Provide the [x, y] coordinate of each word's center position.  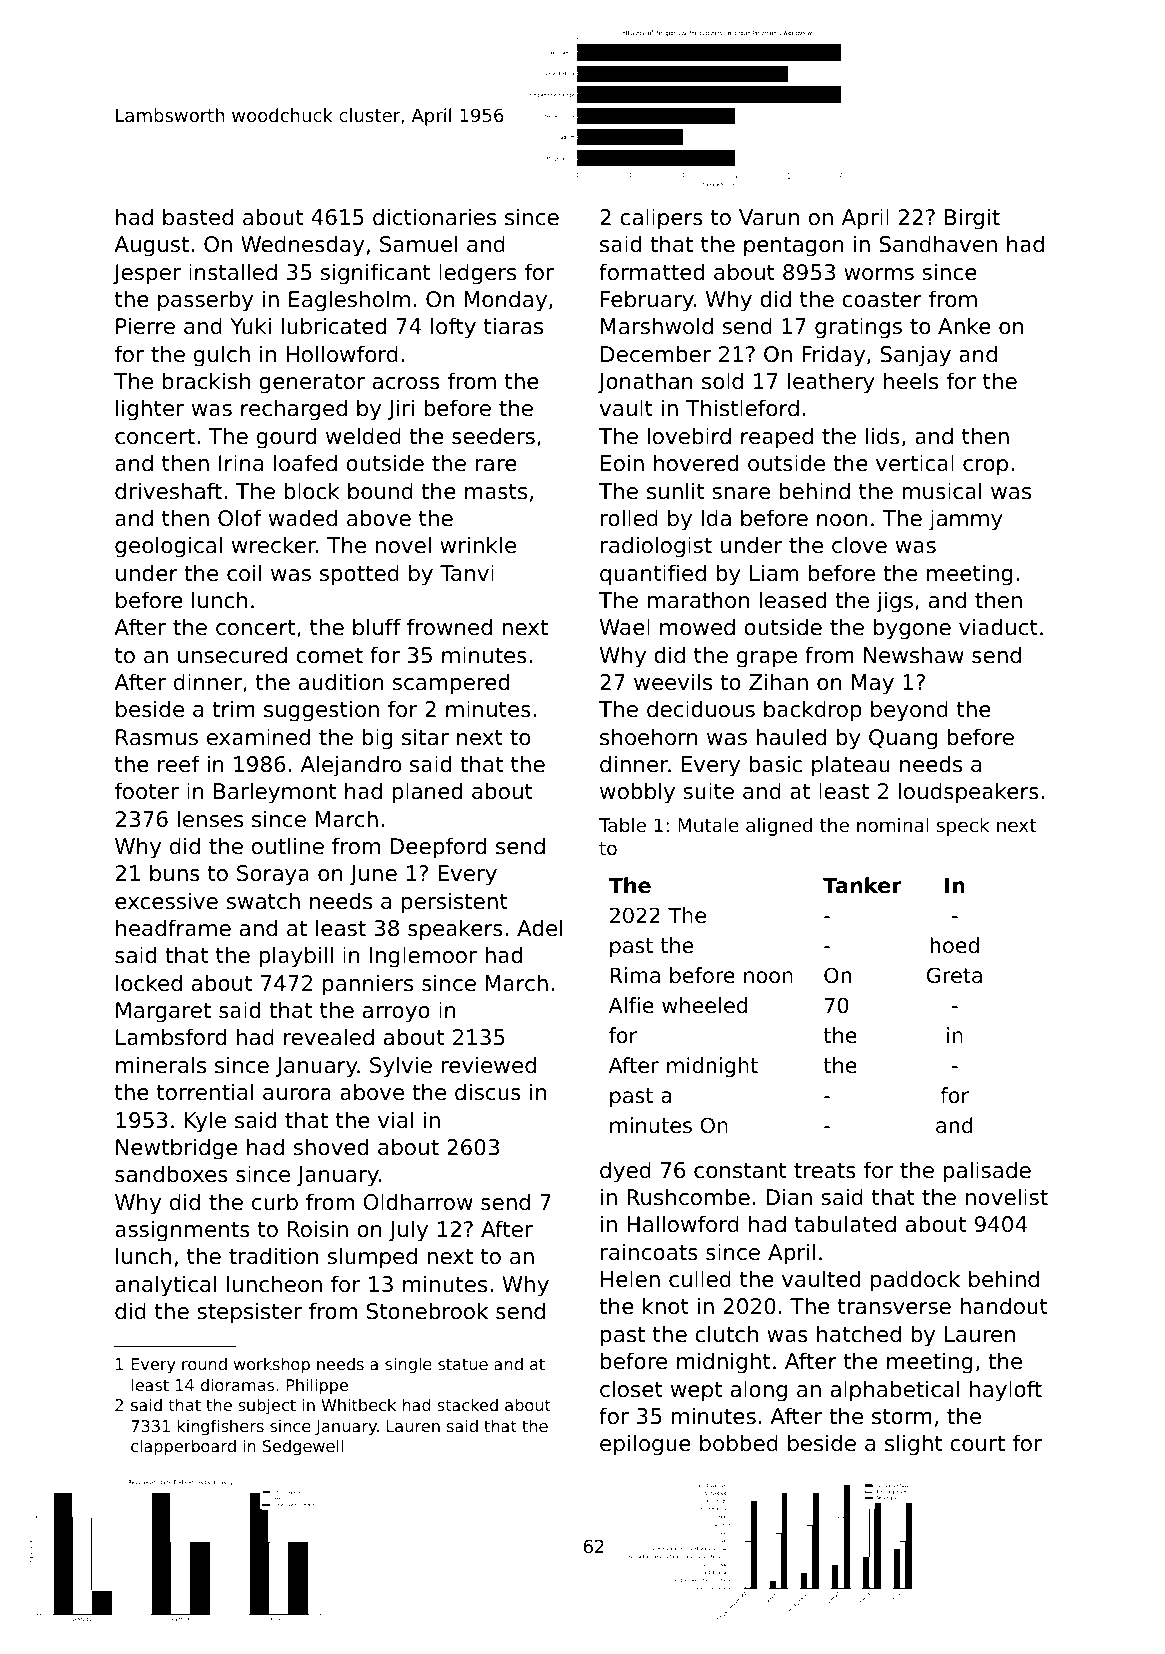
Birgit [972, 219]
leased [793, 600]
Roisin [318, 1229]
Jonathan [645, 383]
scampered [451, 684]
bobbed [739, 1443]
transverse [894, 1307]
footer [147, 791]
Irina [241, 463]
